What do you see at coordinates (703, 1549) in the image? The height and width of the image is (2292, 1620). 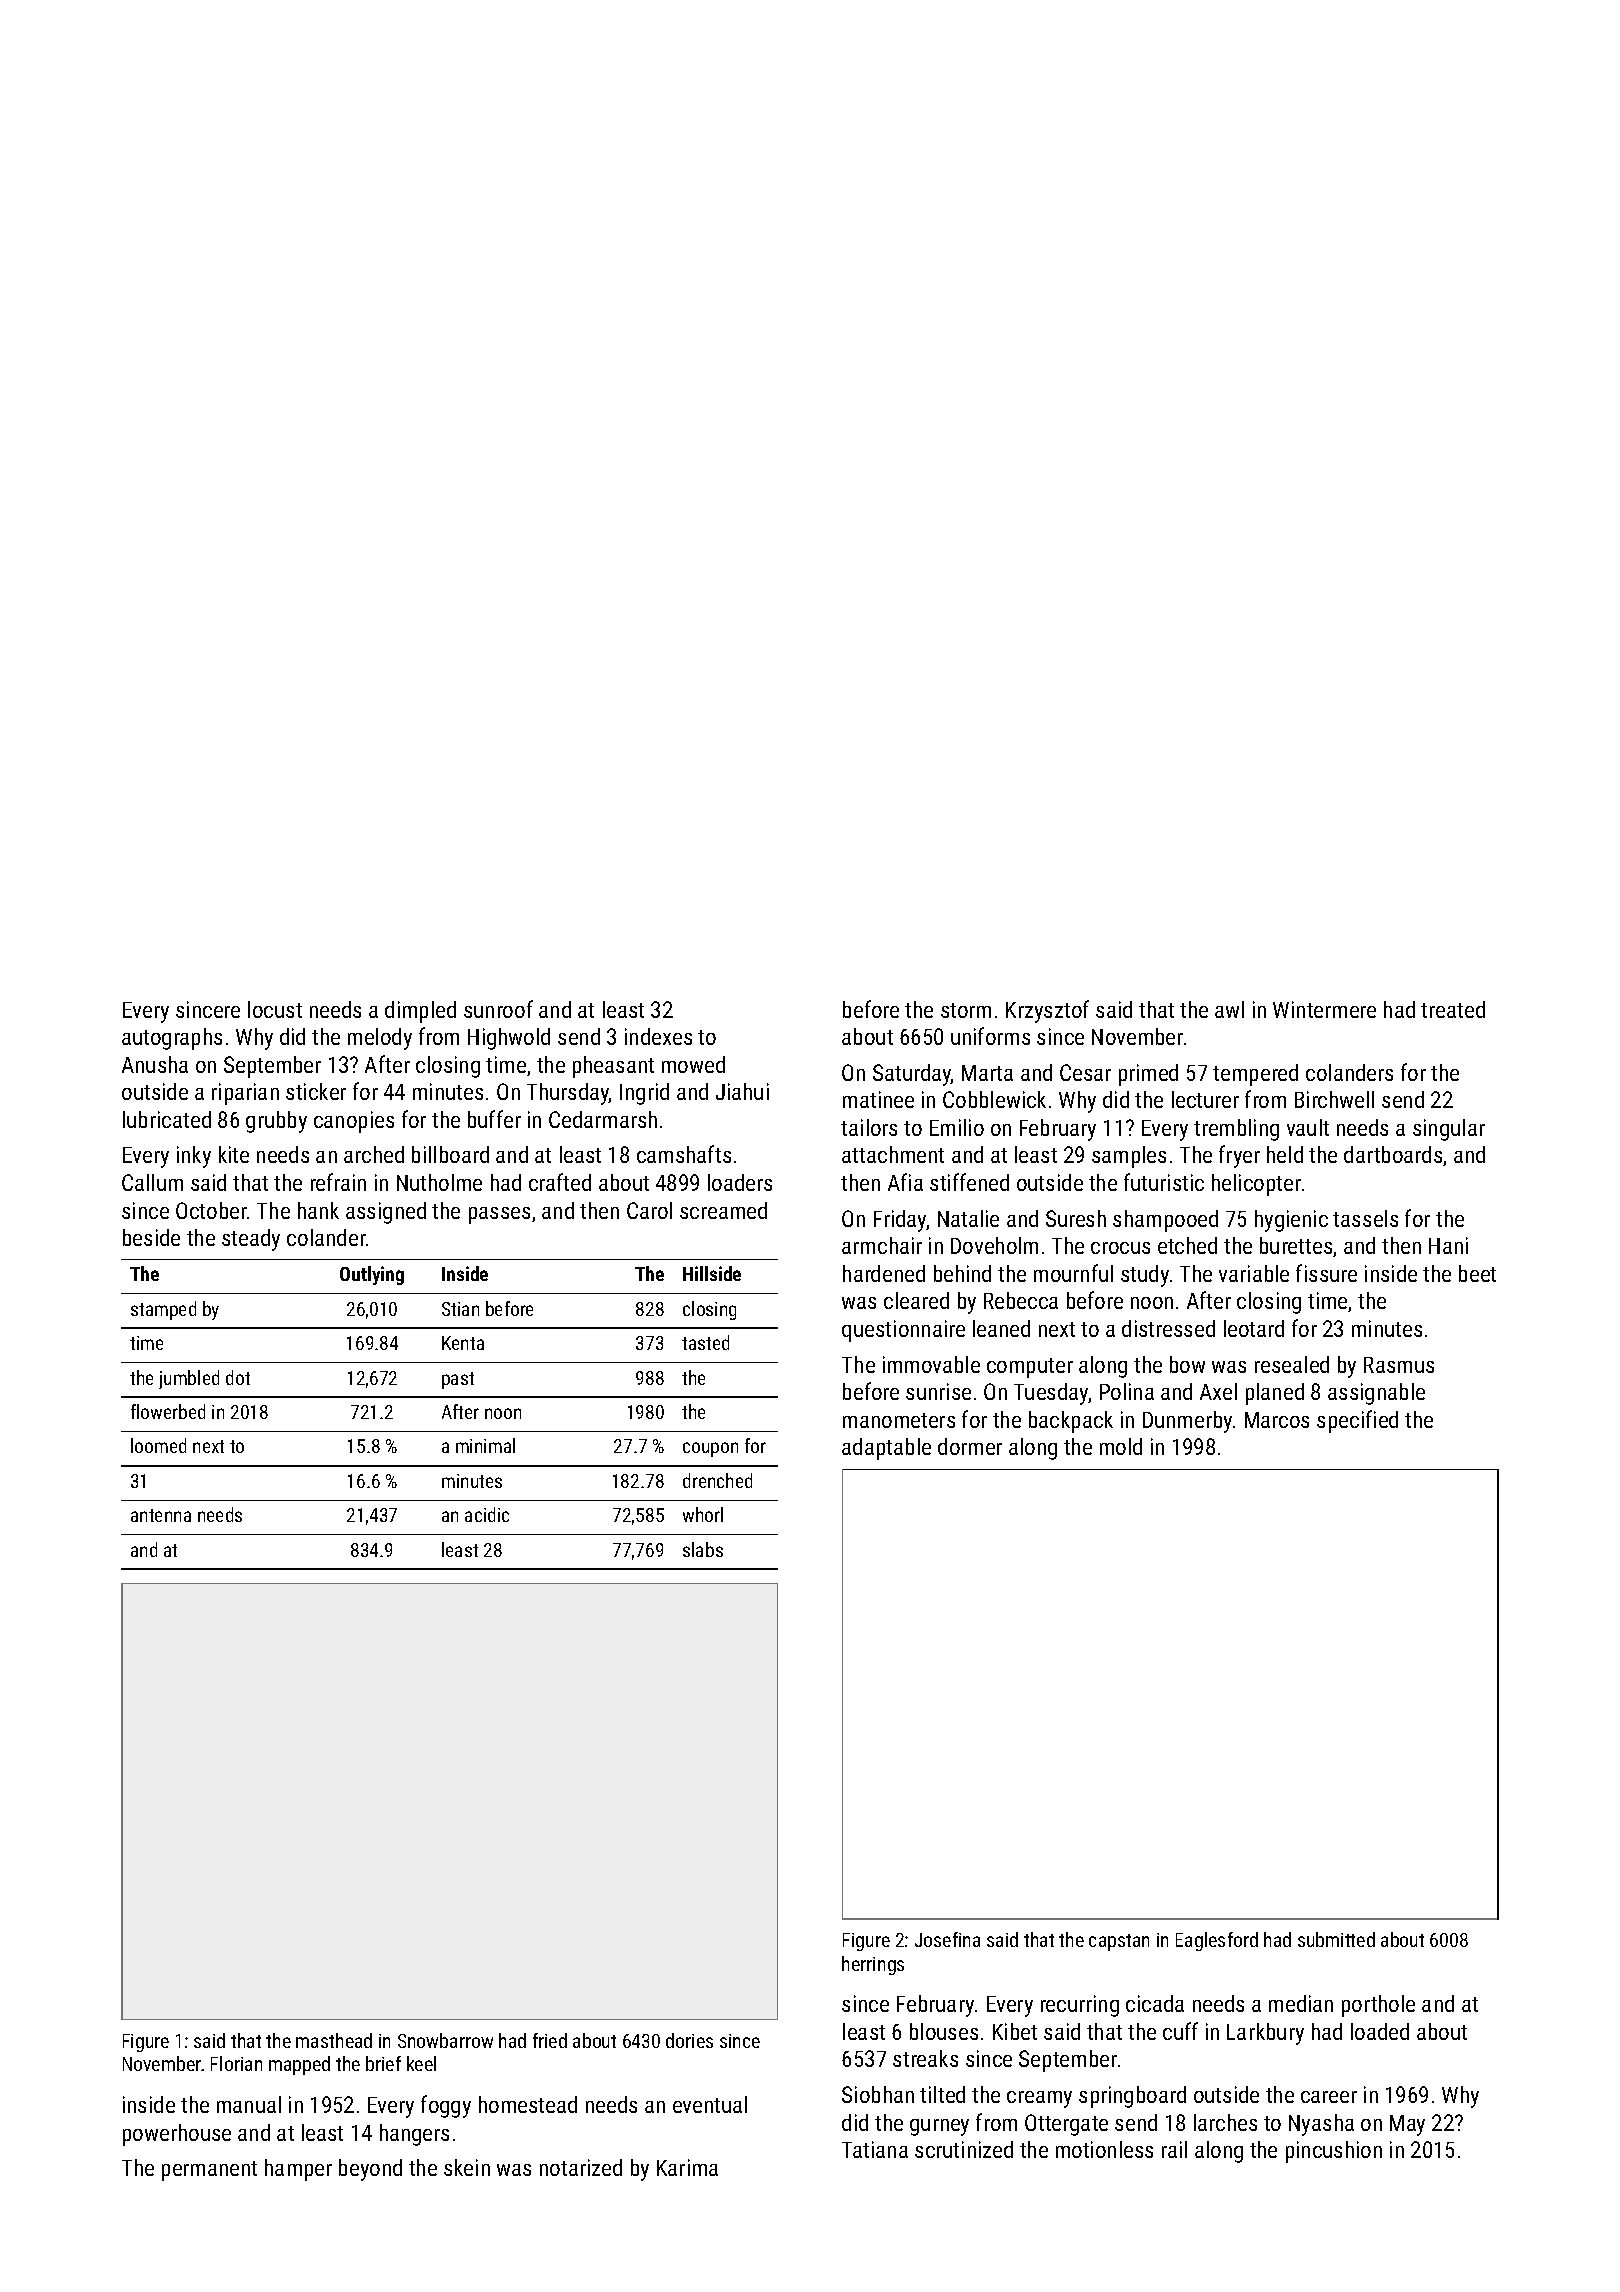 I see `slabs` at bounding box center [703, 1549].
